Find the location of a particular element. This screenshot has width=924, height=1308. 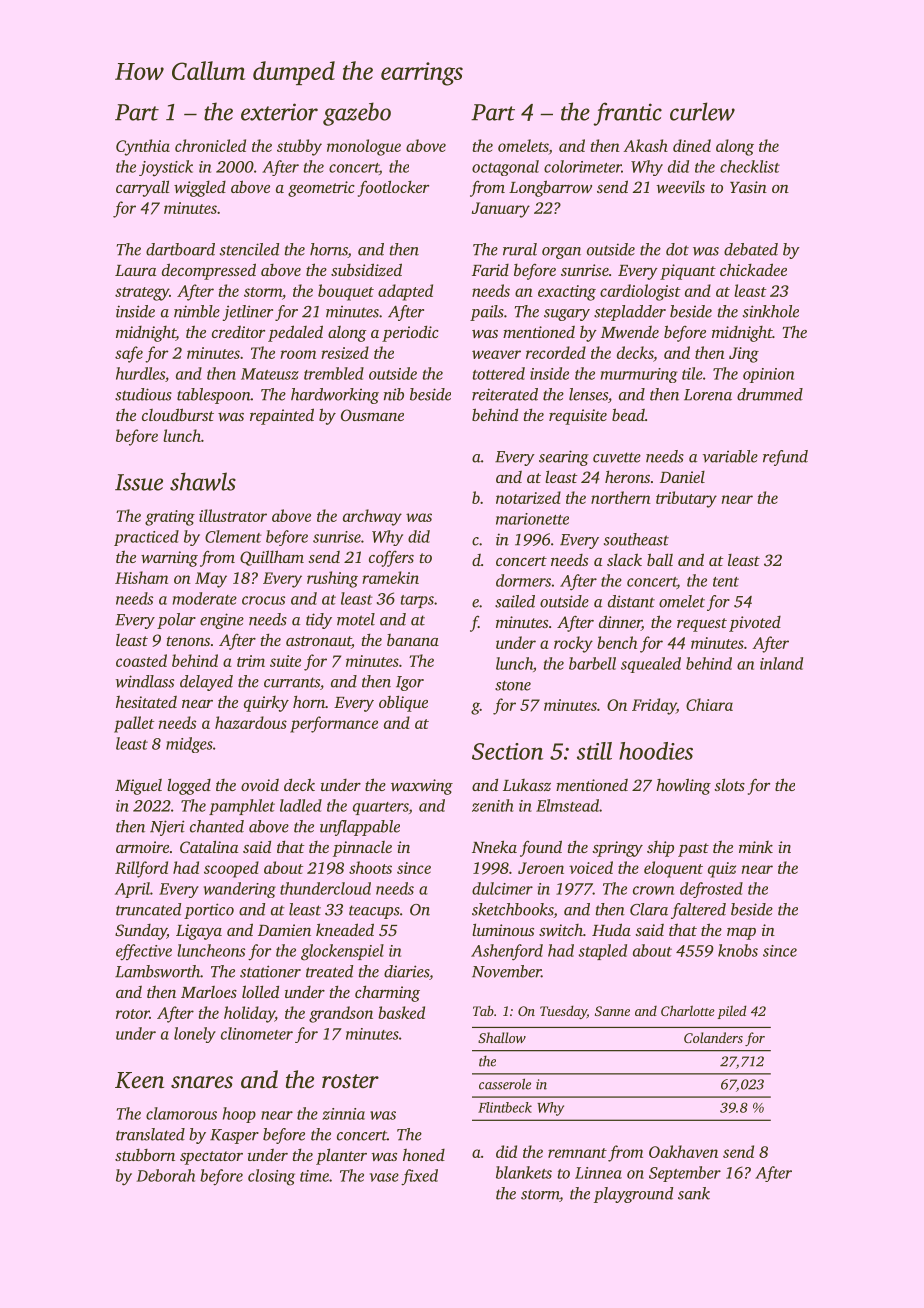

Deborah is located at coordinates (165, 1175).
